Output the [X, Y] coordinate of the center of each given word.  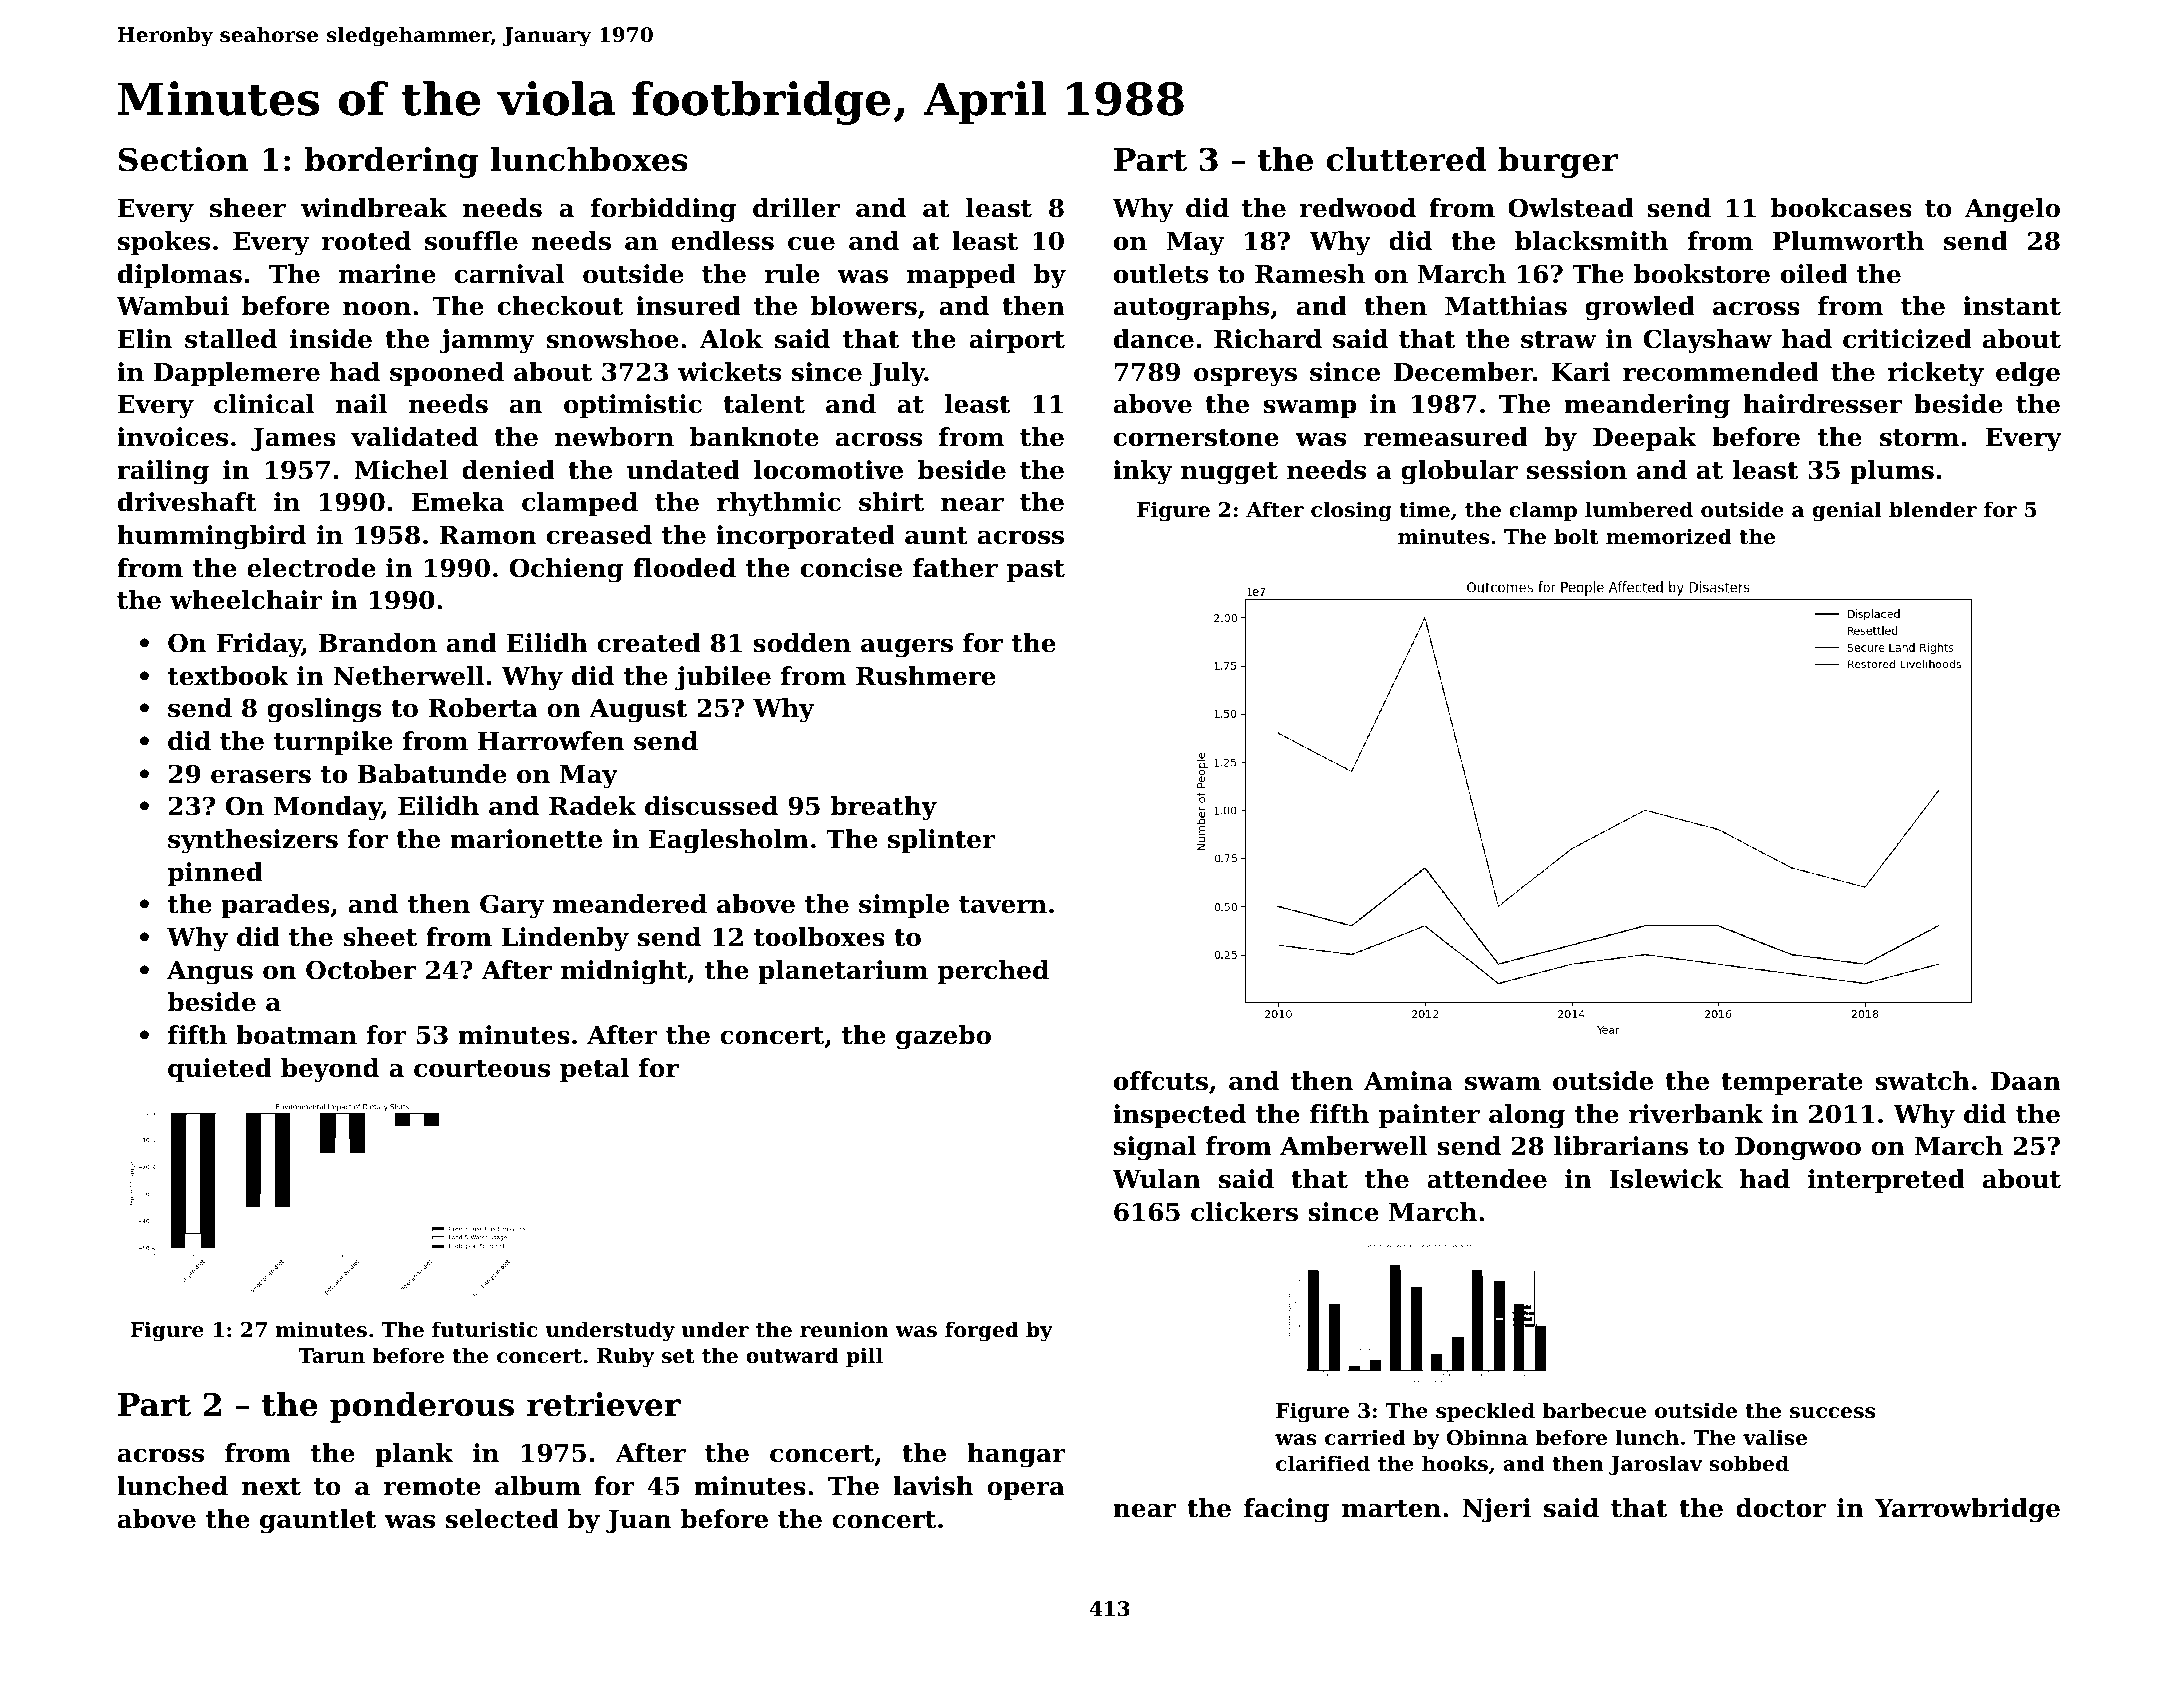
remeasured [1446, 437]
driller [796, 208]
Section [183, 159]
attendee [1487, 1179]
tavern [1003, 905]
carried [1365, 1437]
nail [362, 404]
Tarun [332, 1356]
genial [1847, 511]
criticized [1907, 339]
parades [275, 906]
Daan [2025, 1081]
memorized [1669, 536]
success [1832, 1413]
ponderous [422, 1407]
